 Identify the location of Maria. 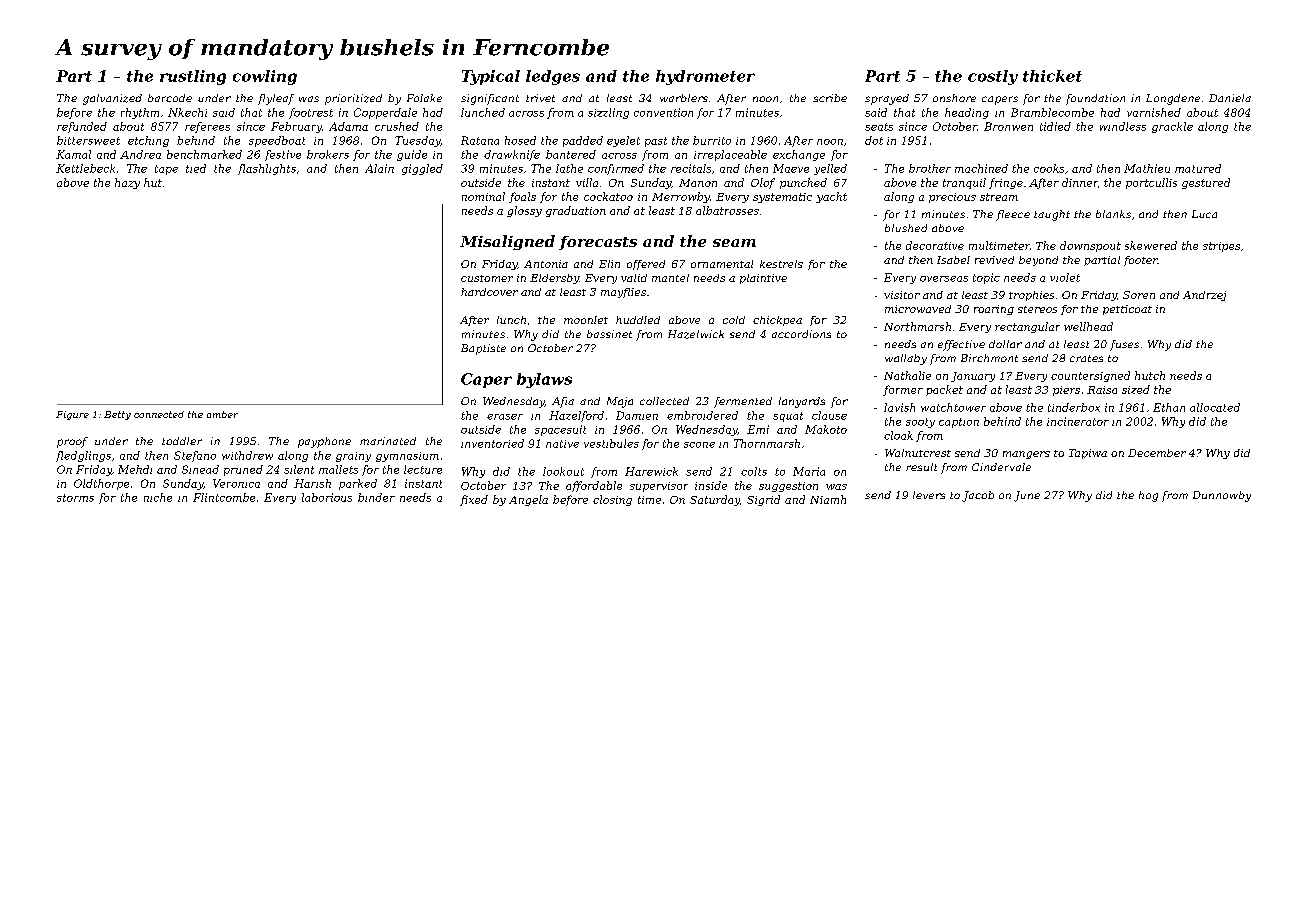
(809, 471).
